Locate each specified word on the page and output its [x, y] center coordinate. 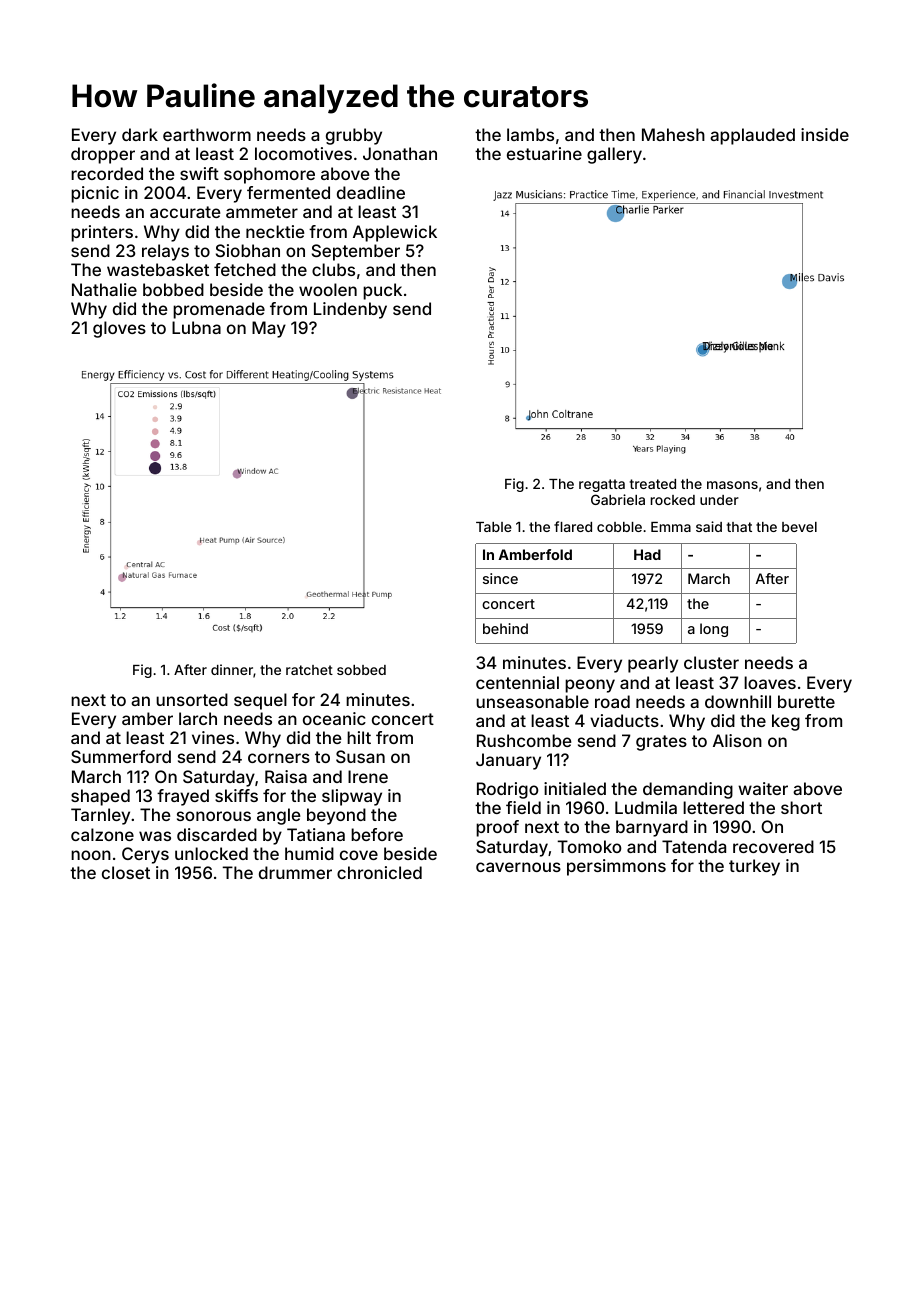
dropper [103, 155]
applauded [752, 136]
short [801, 807]
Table [494, 527]
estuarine [544, 153]
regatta [602, 485]
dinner [232, 669]
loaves [770, 682]
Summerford [121, 756]
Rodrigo [508, 790]
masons [732, 485]
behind [505, 628]
